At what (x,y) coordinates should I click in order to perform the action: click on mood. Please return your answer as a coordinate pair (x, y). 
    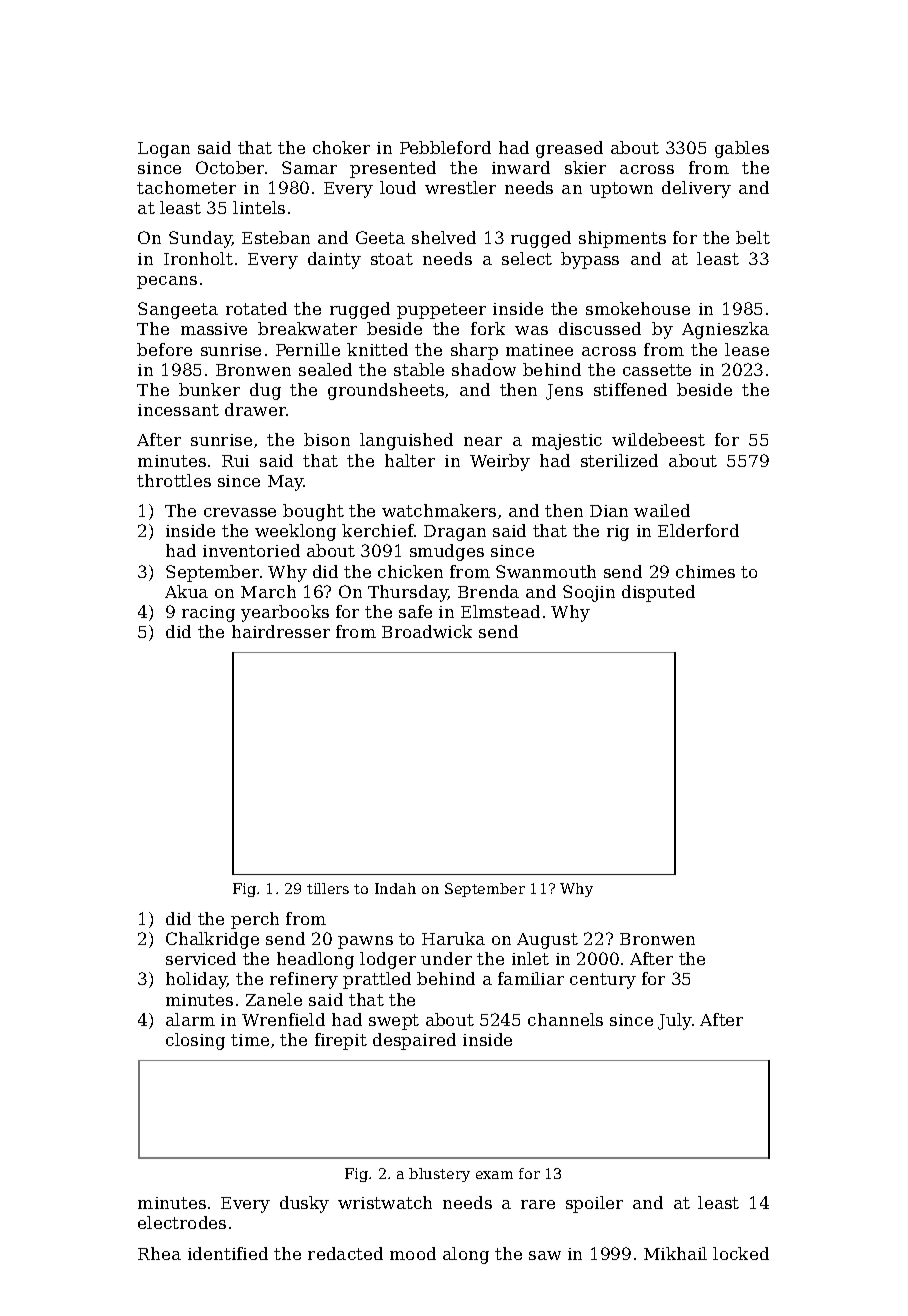
    Looking at the image, I should click on (413, 1253).
